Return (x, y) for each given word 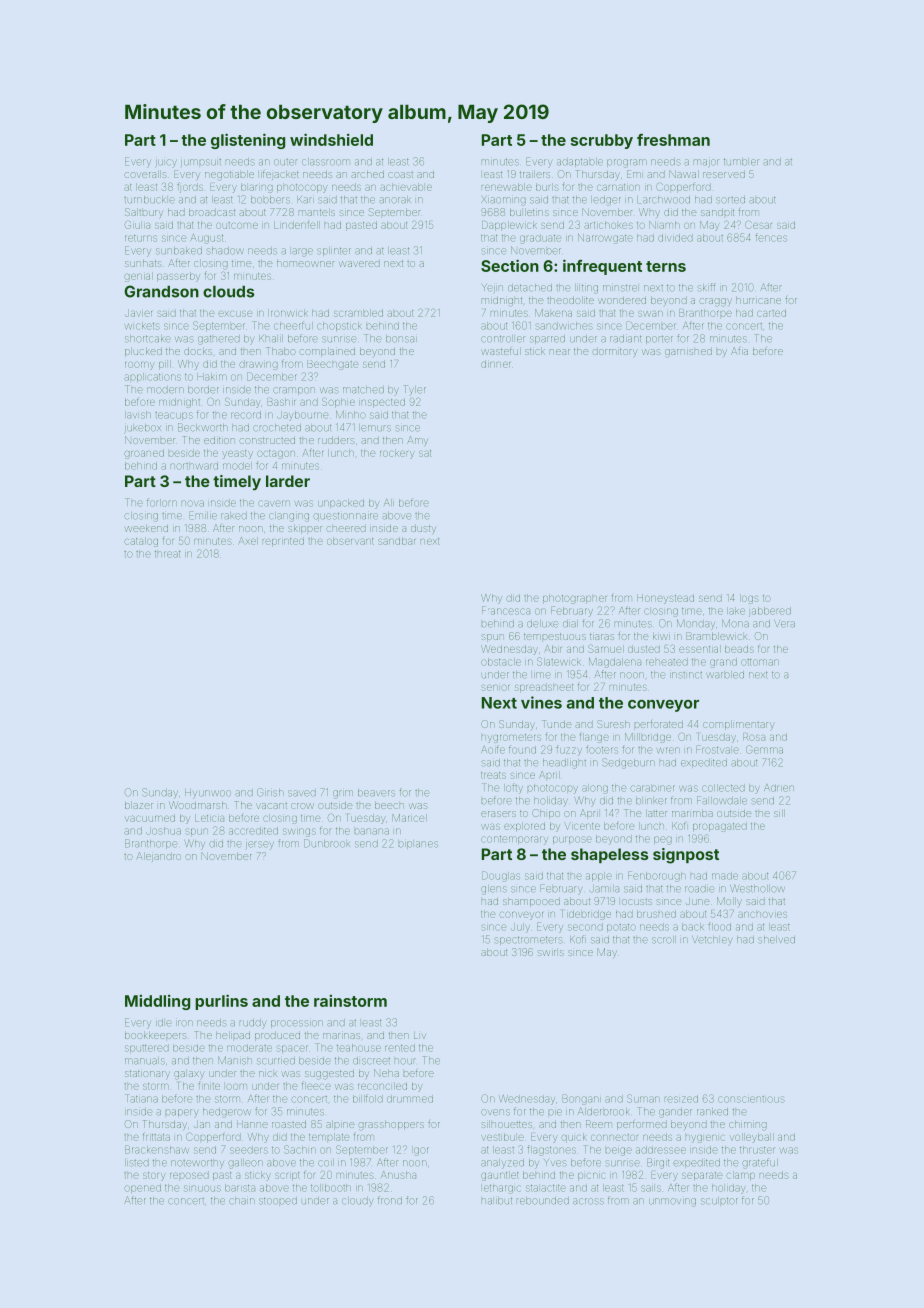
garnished (688, 352)
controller (503, 338)
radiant (625, 338)
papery (182, 1113)
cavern (274, 503)
